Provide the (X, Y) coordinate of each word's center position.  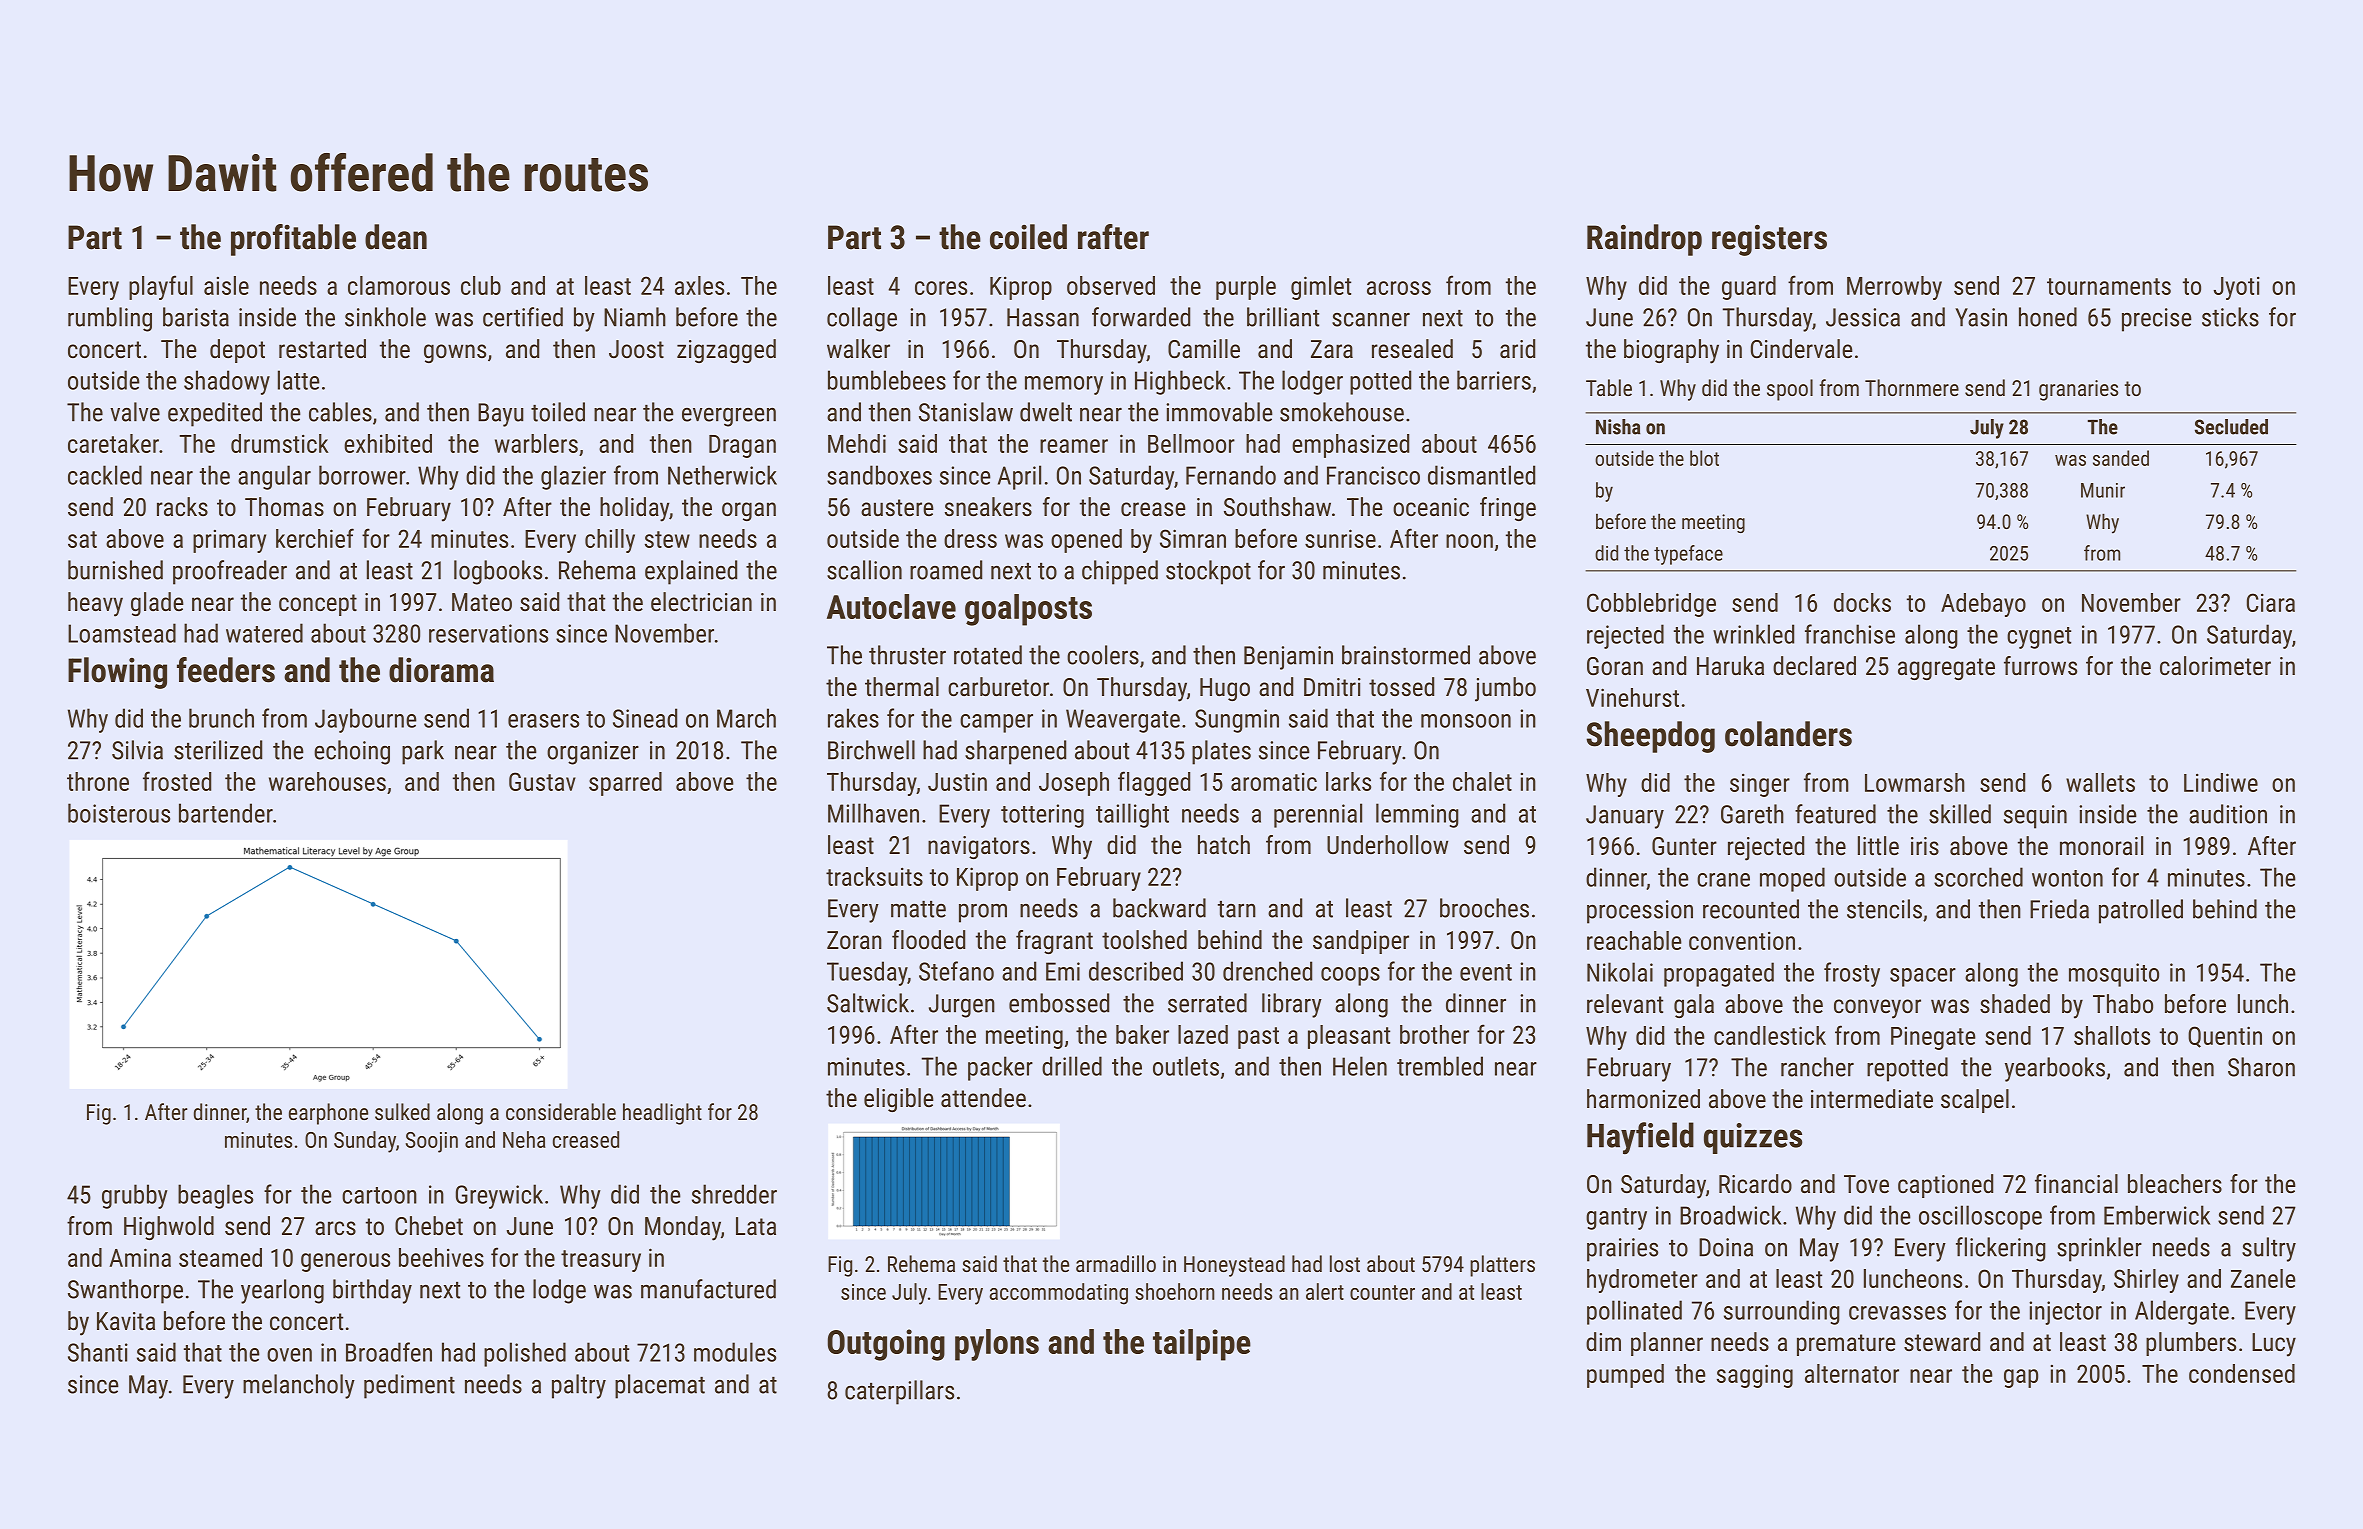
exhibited (388, 443)
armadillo (1116, 1263)
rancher (1817, 1067)
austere (897, 507)
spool (1790, 390)
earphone (328, 1114)
